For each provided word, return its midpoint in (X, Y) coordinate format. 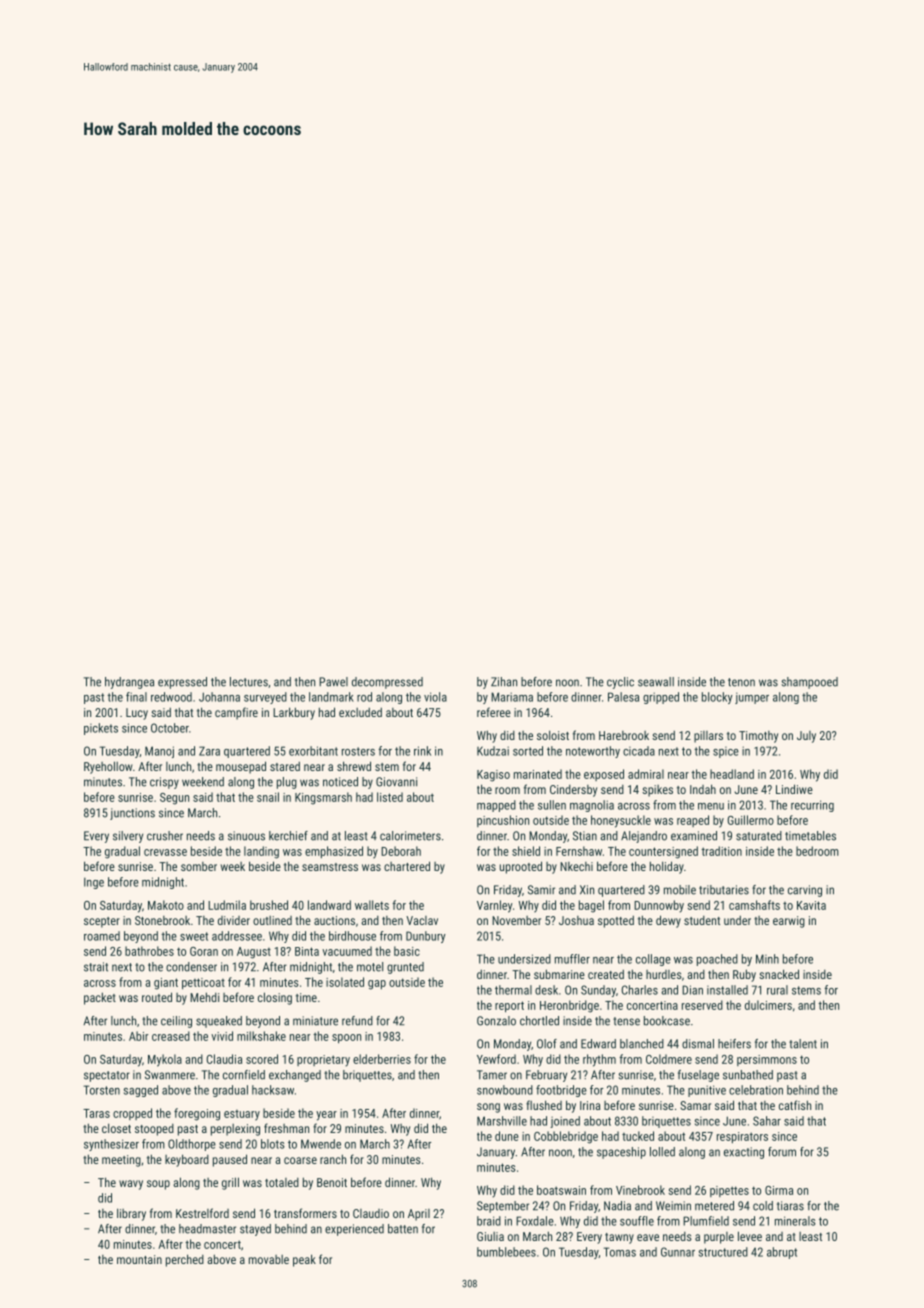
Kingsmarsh (323, 798)
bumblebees (506, 1252)
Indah (703, 789)
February (546, 1076)
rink (422, 751)
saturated (759, 836)
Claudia (224, 1059)
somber (199, 866)
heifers (734, 1044)
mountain (139, 1259)
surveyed (265, 698)
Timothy (758, 737)
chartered (407, 866)
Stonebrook (162, 920)
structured (723, 1252)
